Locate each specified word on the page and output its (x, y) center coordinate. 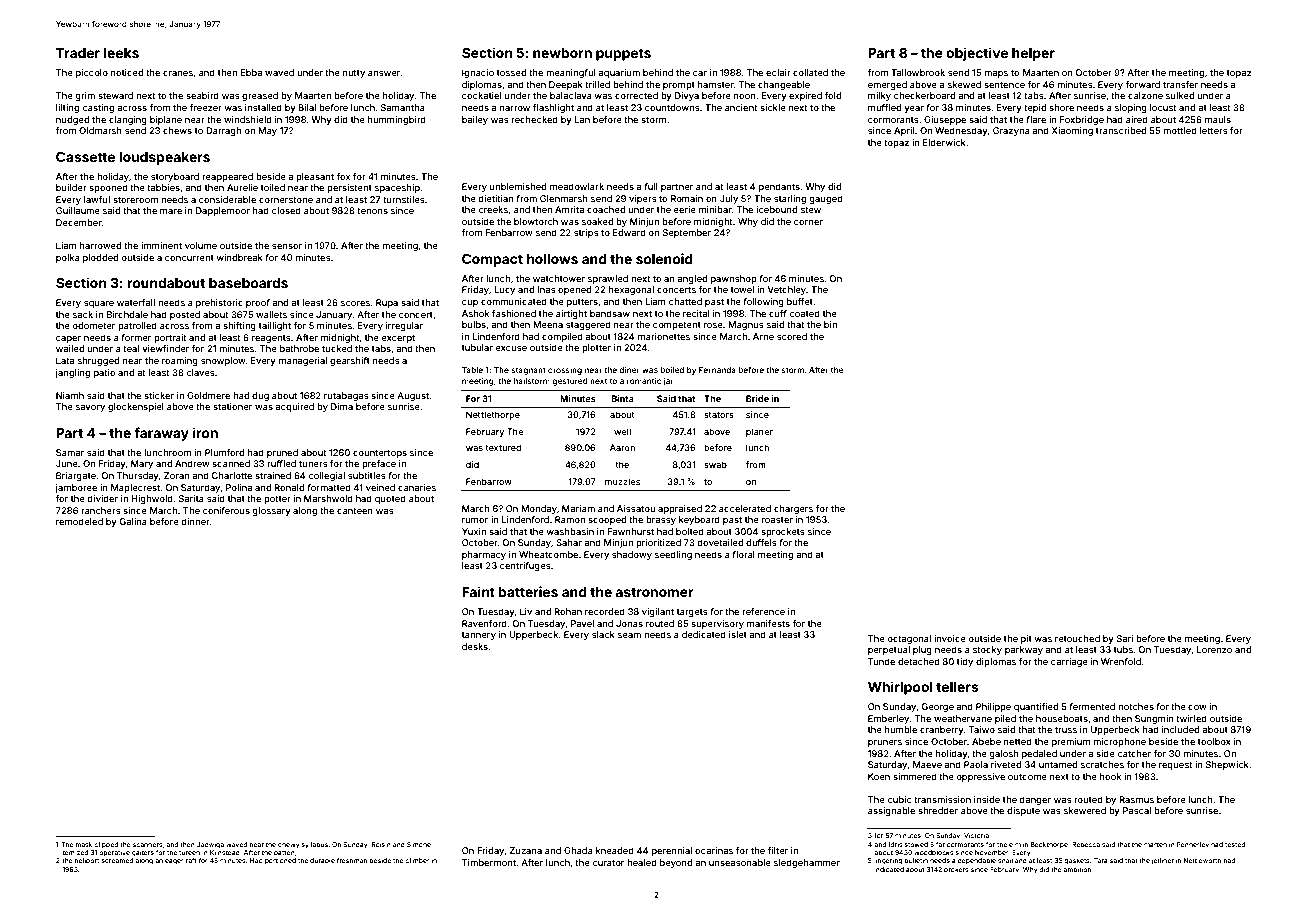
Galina (133, 521)
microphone (1119, 742)
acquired (294, 407)
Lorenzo (1214, 649)
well (622, 431)
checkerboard (924, 95)
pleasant (315, 177)
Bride (757, 398)
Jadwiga (210, 845)
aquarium (619, 73)
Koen (879, 776)
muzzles (622, 481)
